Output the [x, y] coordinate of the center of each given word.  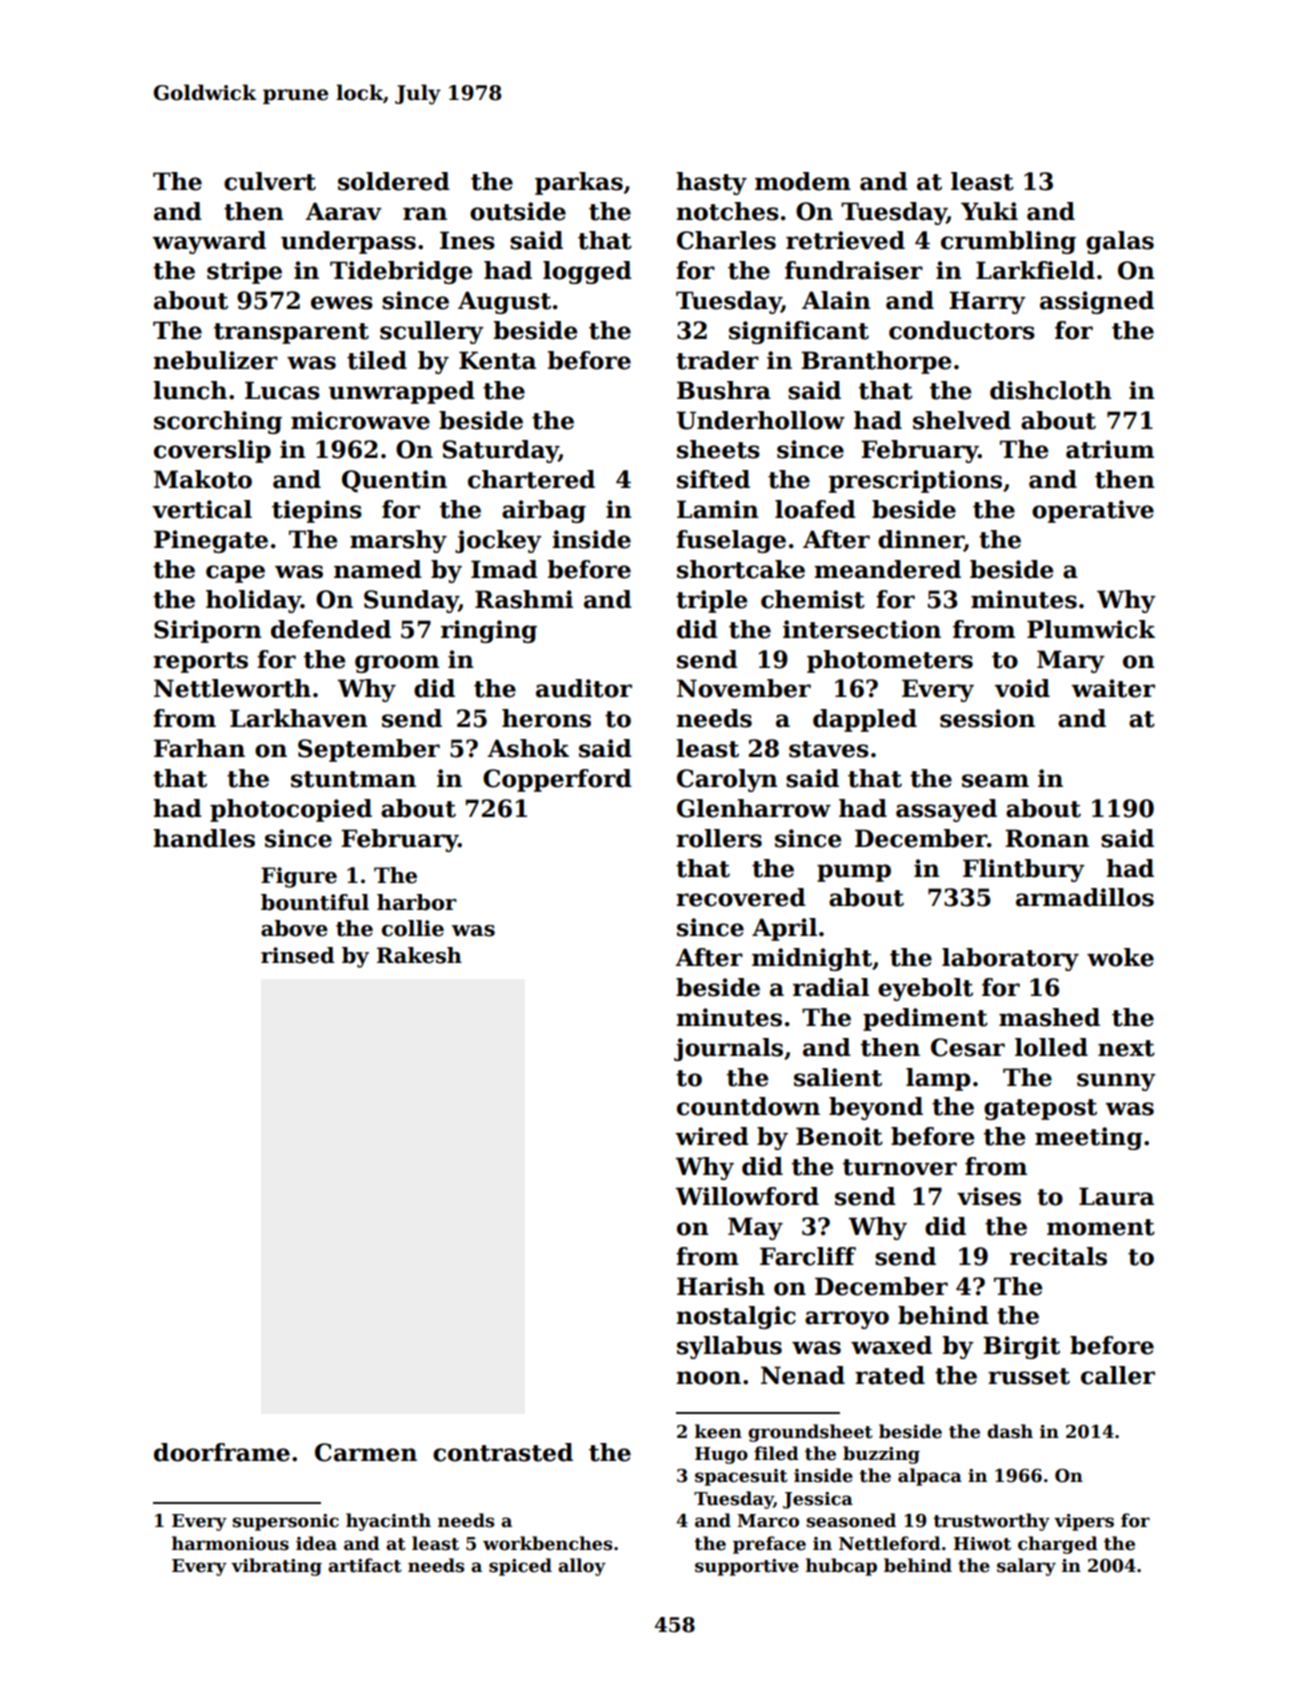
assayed [946, 810]
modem [803, 181]
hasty [711, 183]
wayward [209, 242]
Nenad [803, 1375]
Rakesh [419, 955]
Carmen [366, 1452]
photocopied [291, 810]
